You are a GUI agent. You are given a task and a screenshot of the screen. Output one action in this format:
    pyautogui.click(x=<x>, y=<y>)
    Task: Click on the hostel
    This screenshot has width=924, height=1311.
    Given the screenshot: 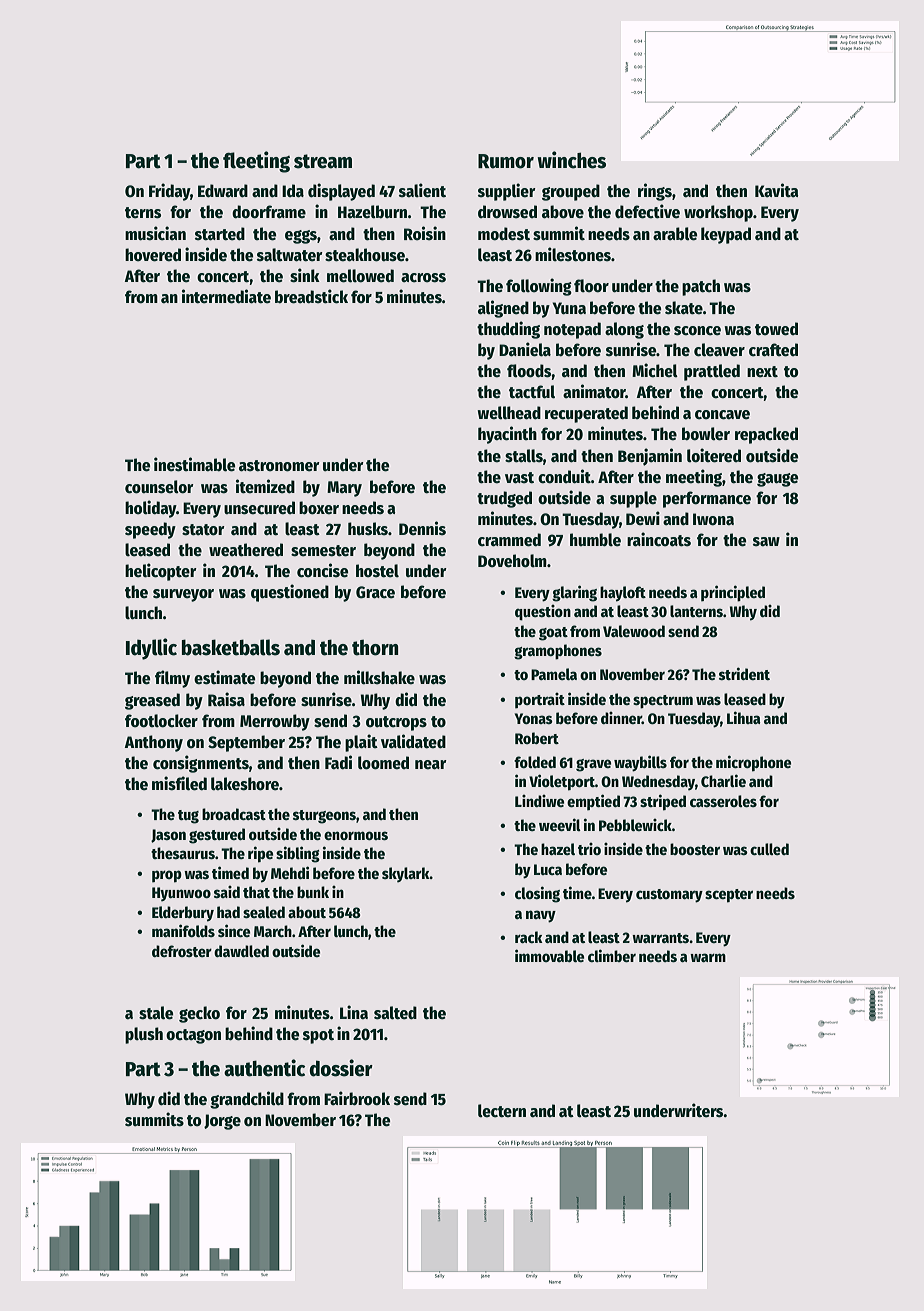 What is the action you would take?
    pyautogui.click(x=377, y=571)
